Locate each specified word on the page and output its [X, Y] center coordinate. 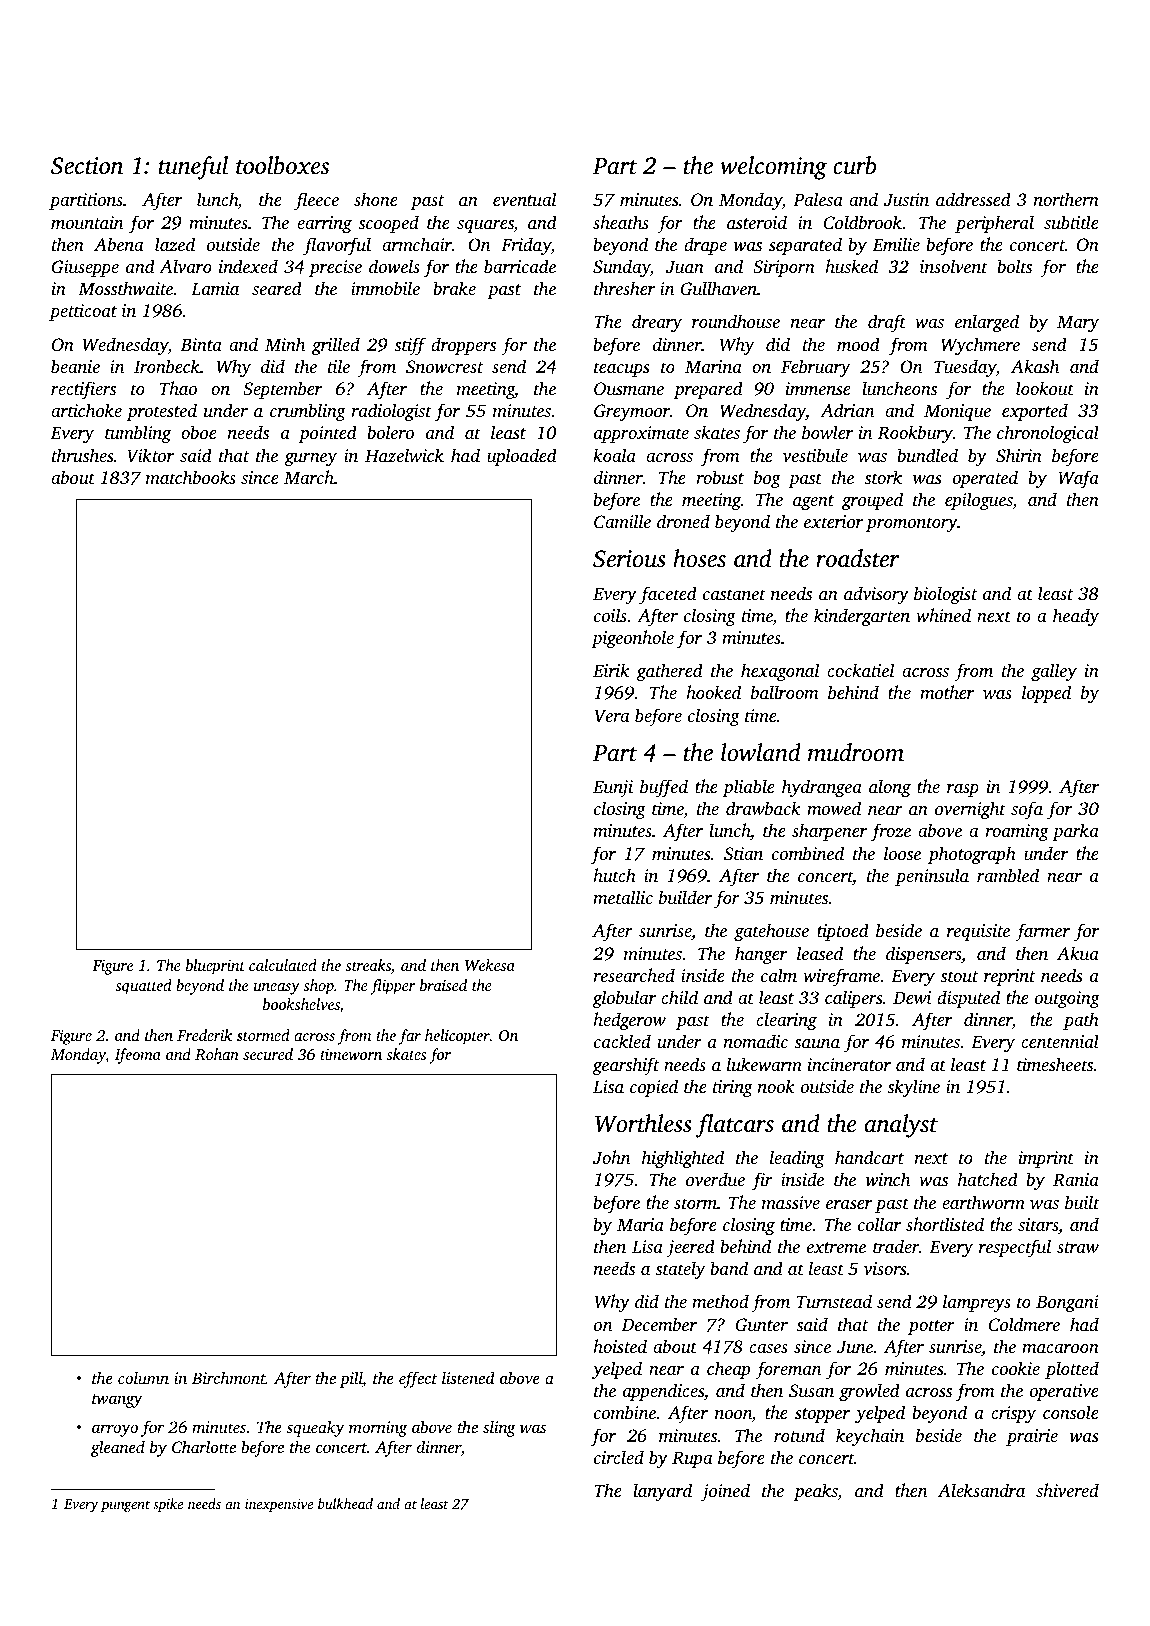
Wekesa [490, 965]
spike [168, 1505]
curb [854, 165]
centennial [1060, 1041]
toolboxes [282, 165]
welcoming [773, 168]
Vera [612, 716]
